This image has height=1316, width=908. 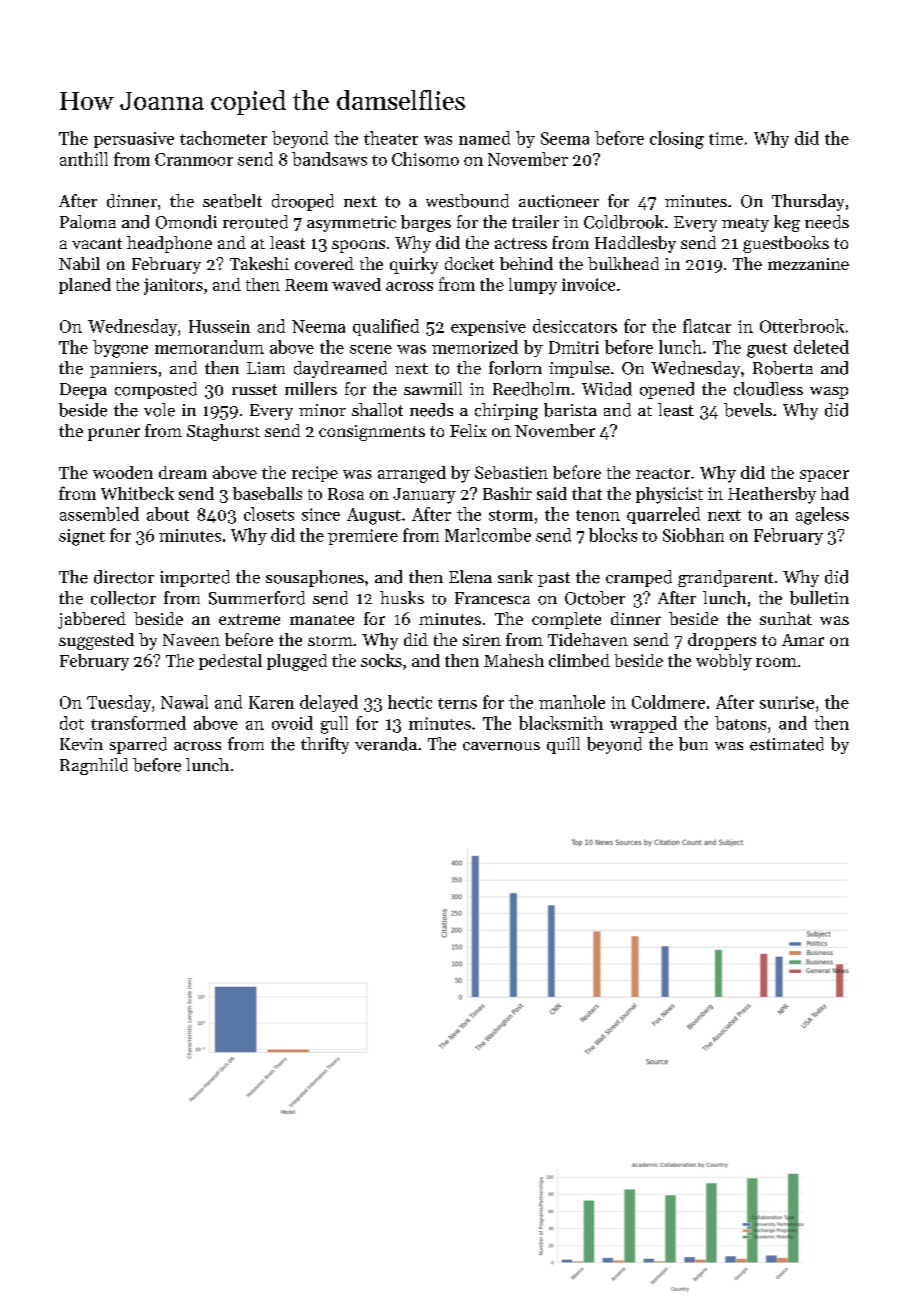 What do you see at coordinates (677, 140) in the image?
I see `closing` at bounding box center [677, 140].
